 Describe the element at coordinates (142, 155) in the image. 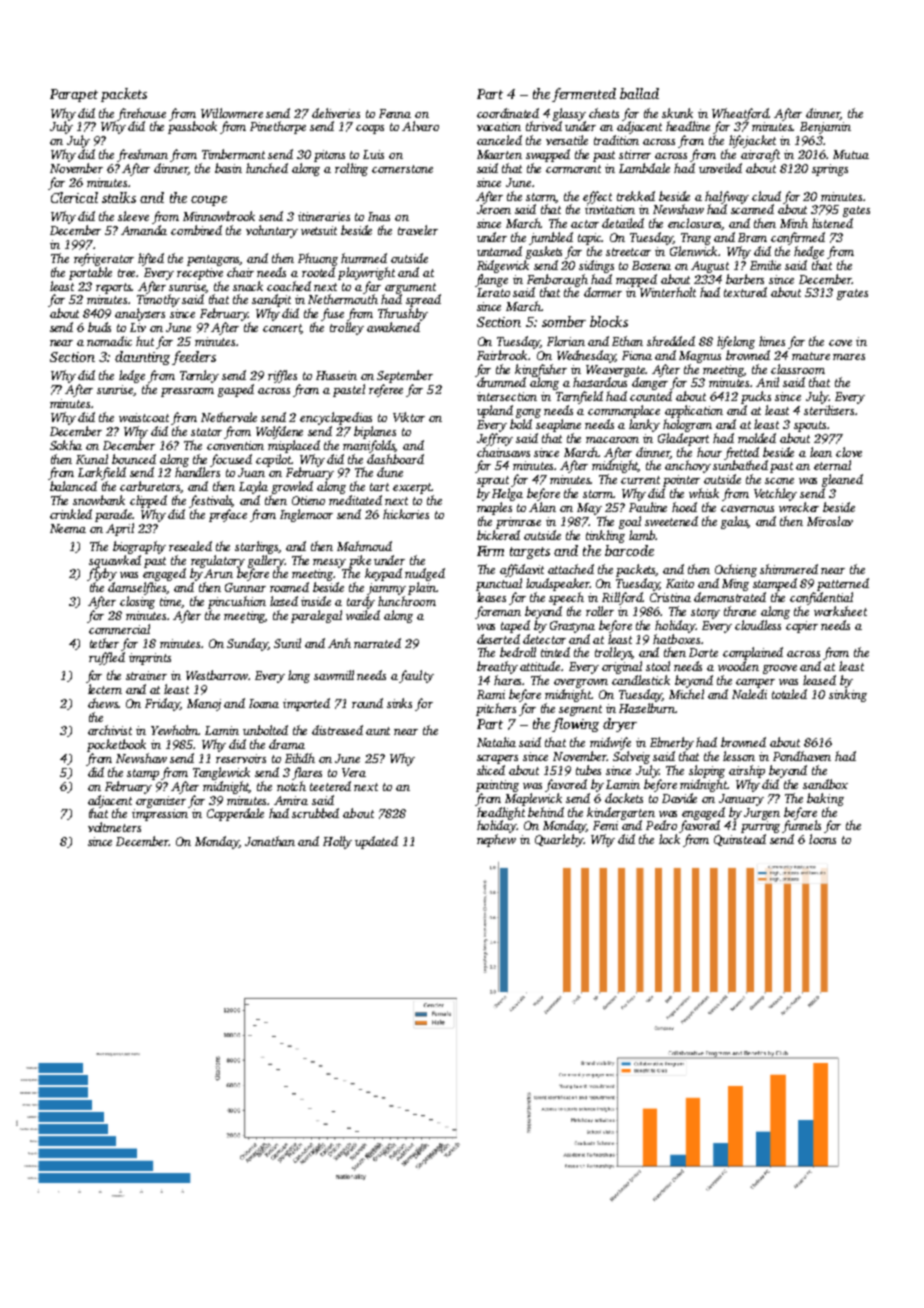

I see `freshman` at that location.
